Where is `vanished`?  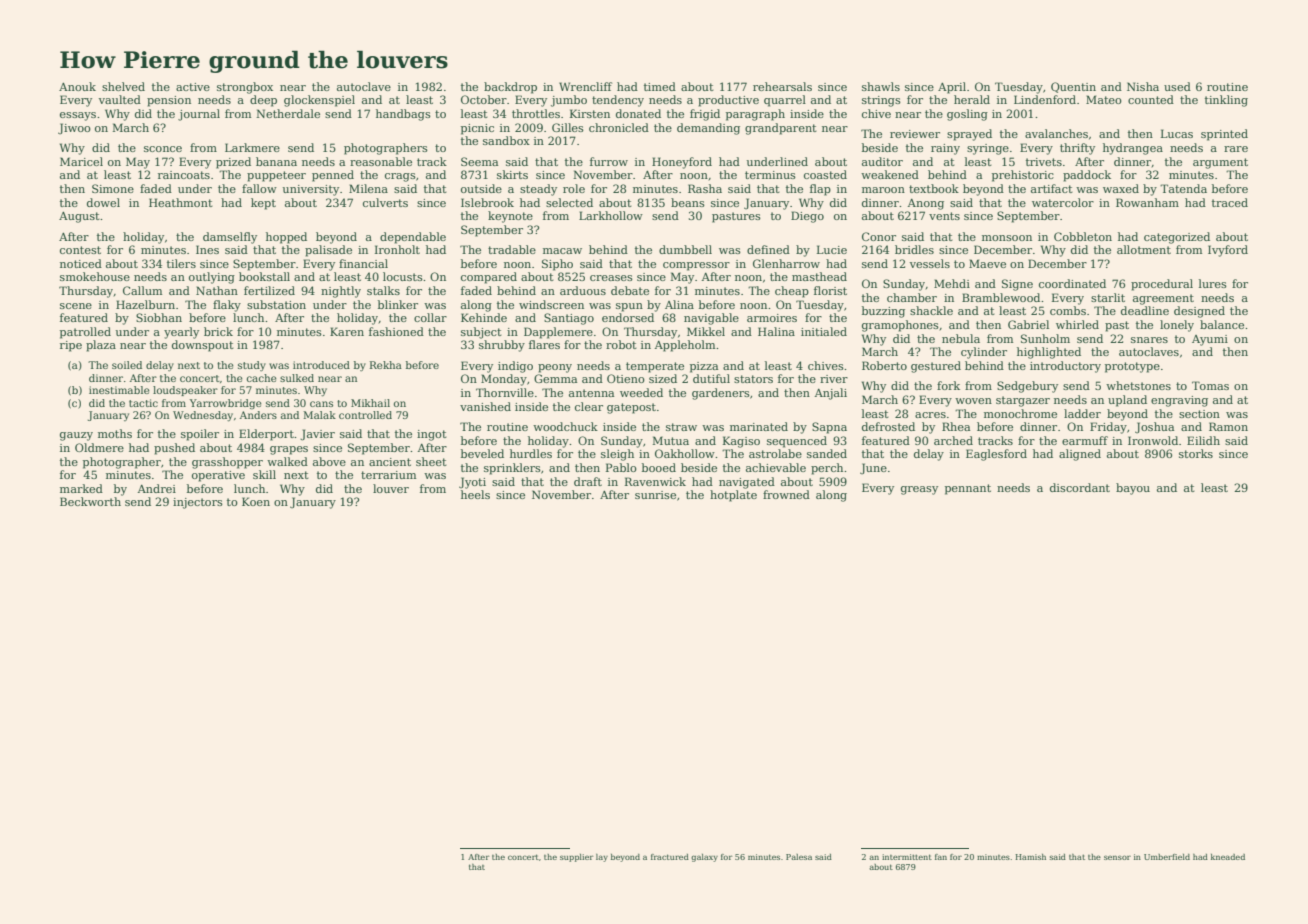 vanished is located at coordinates (485, 406).
